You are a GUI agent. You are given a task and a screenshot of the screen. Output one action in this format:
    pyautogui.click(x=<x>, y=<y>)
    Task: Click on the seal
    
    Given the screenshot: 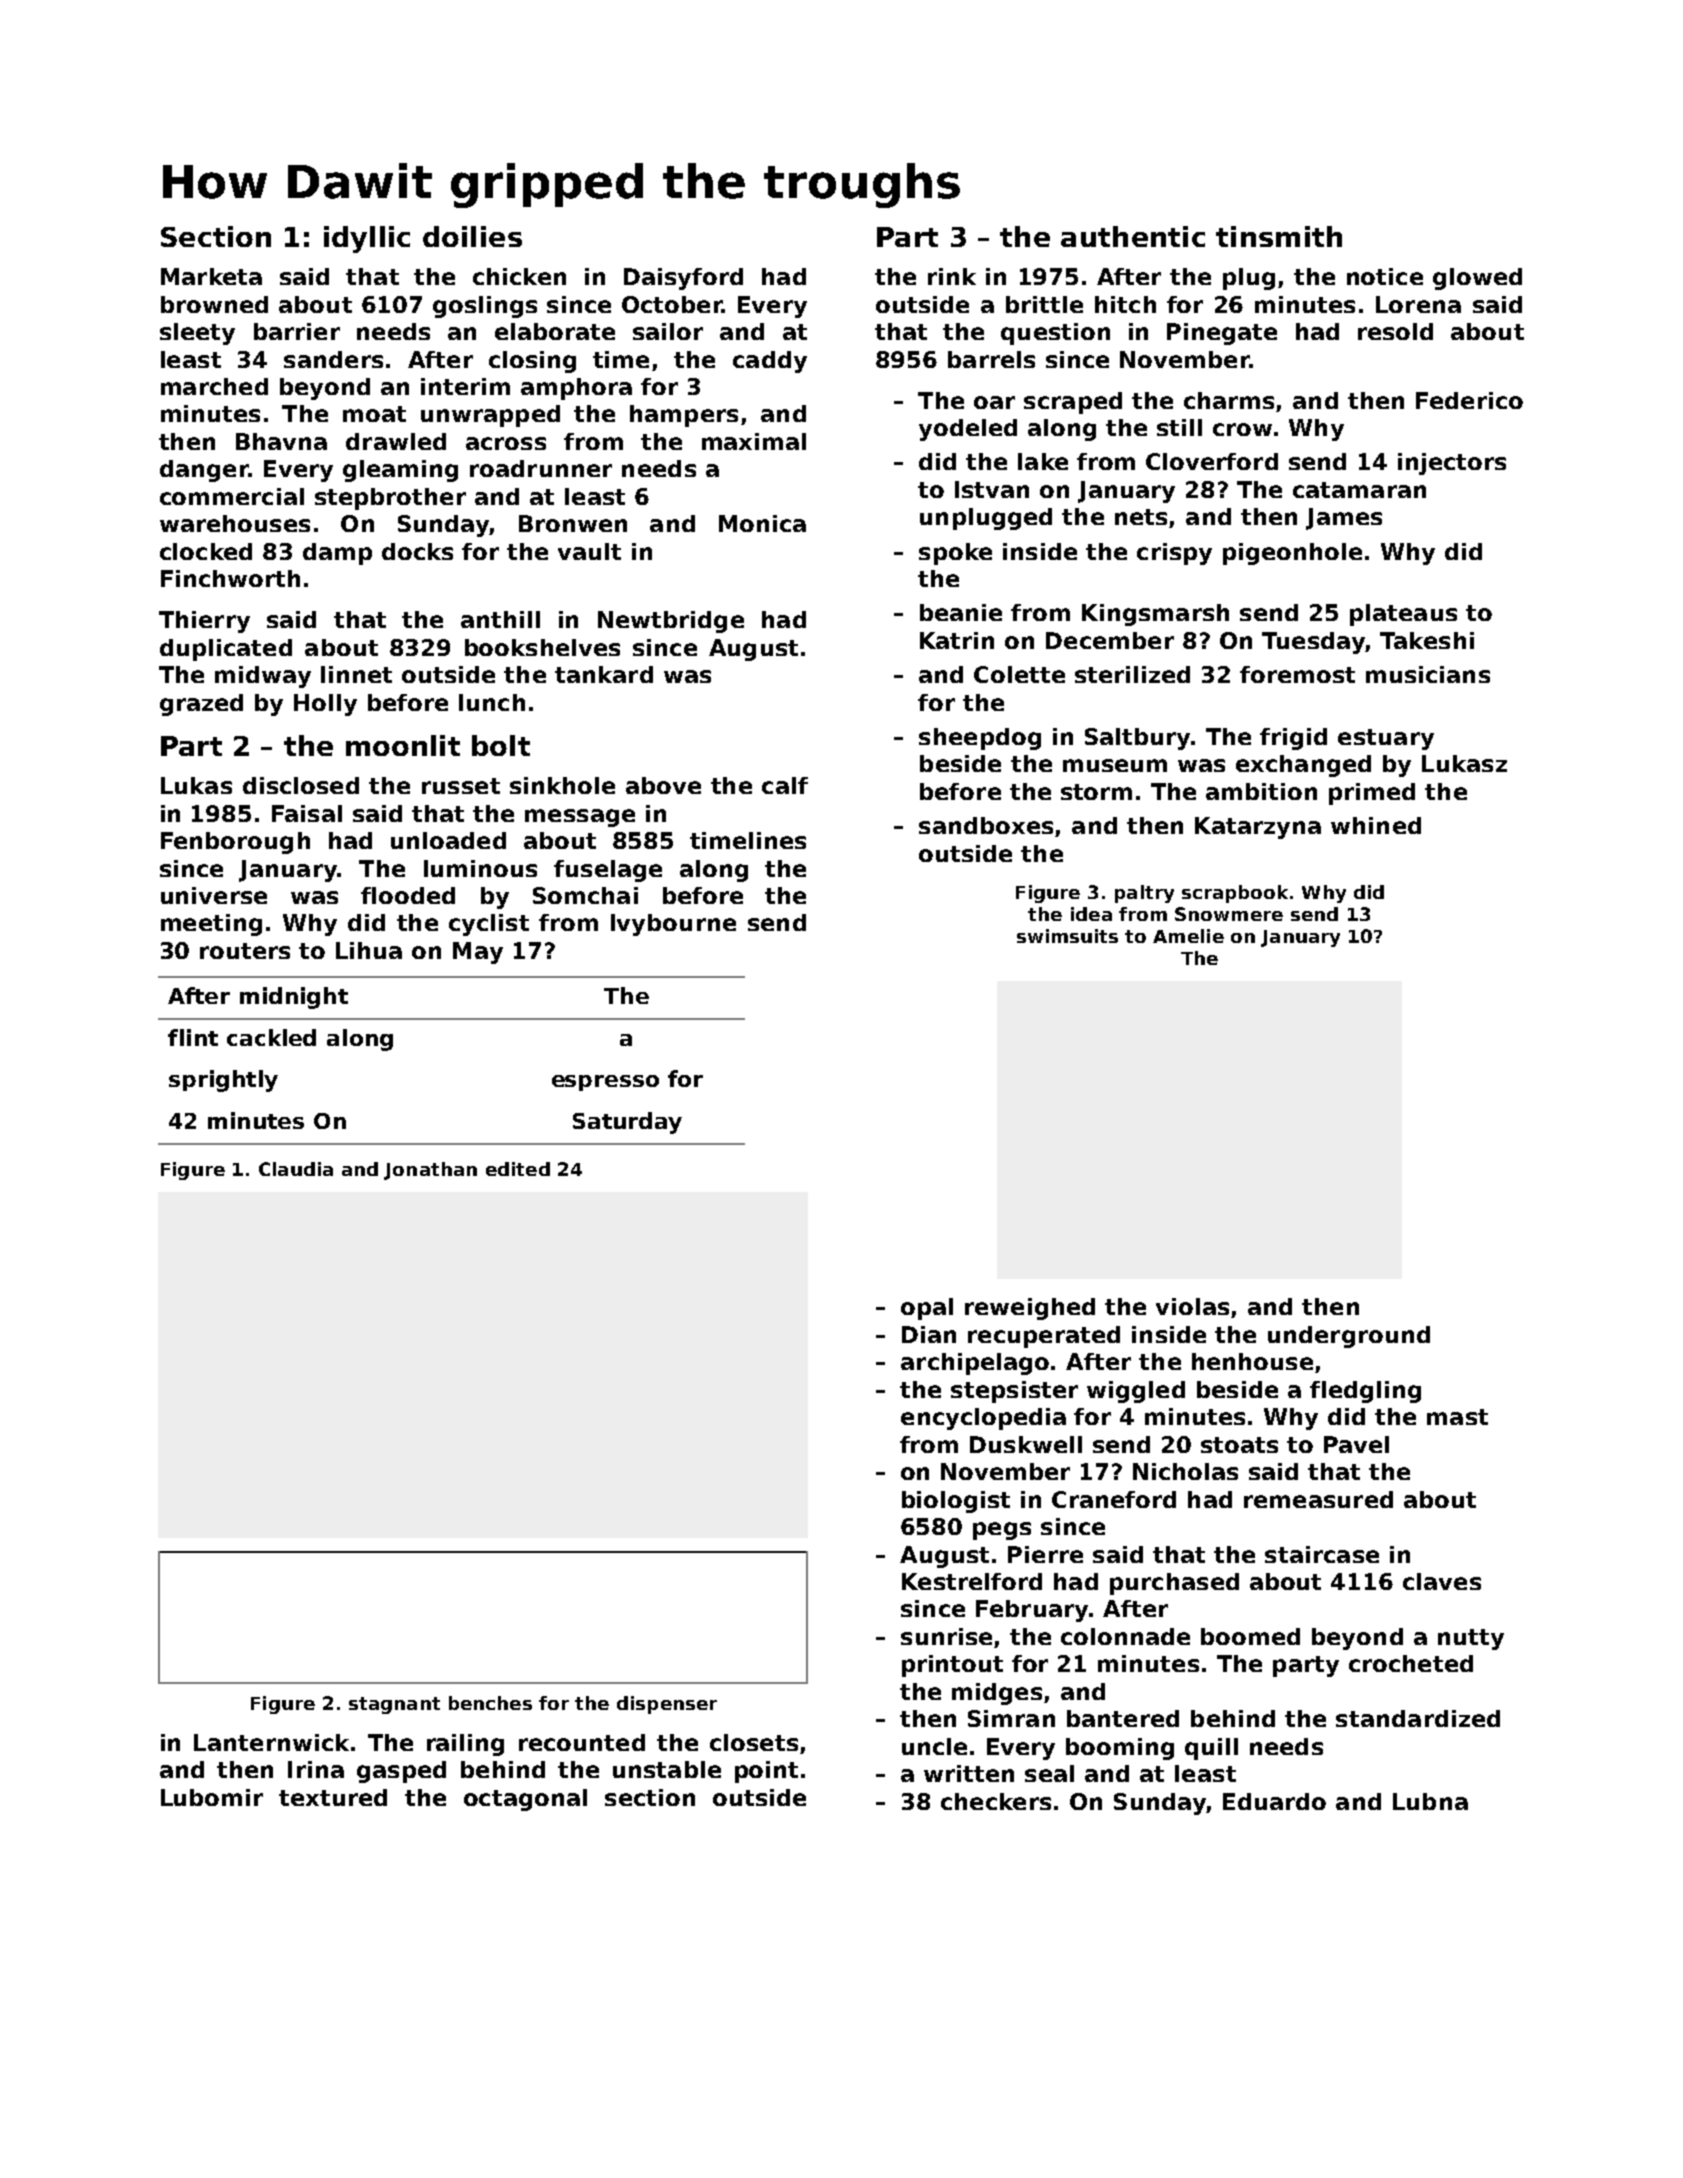 What is the action you would take?
    pyautogui.click(x=1049, y=1773)
